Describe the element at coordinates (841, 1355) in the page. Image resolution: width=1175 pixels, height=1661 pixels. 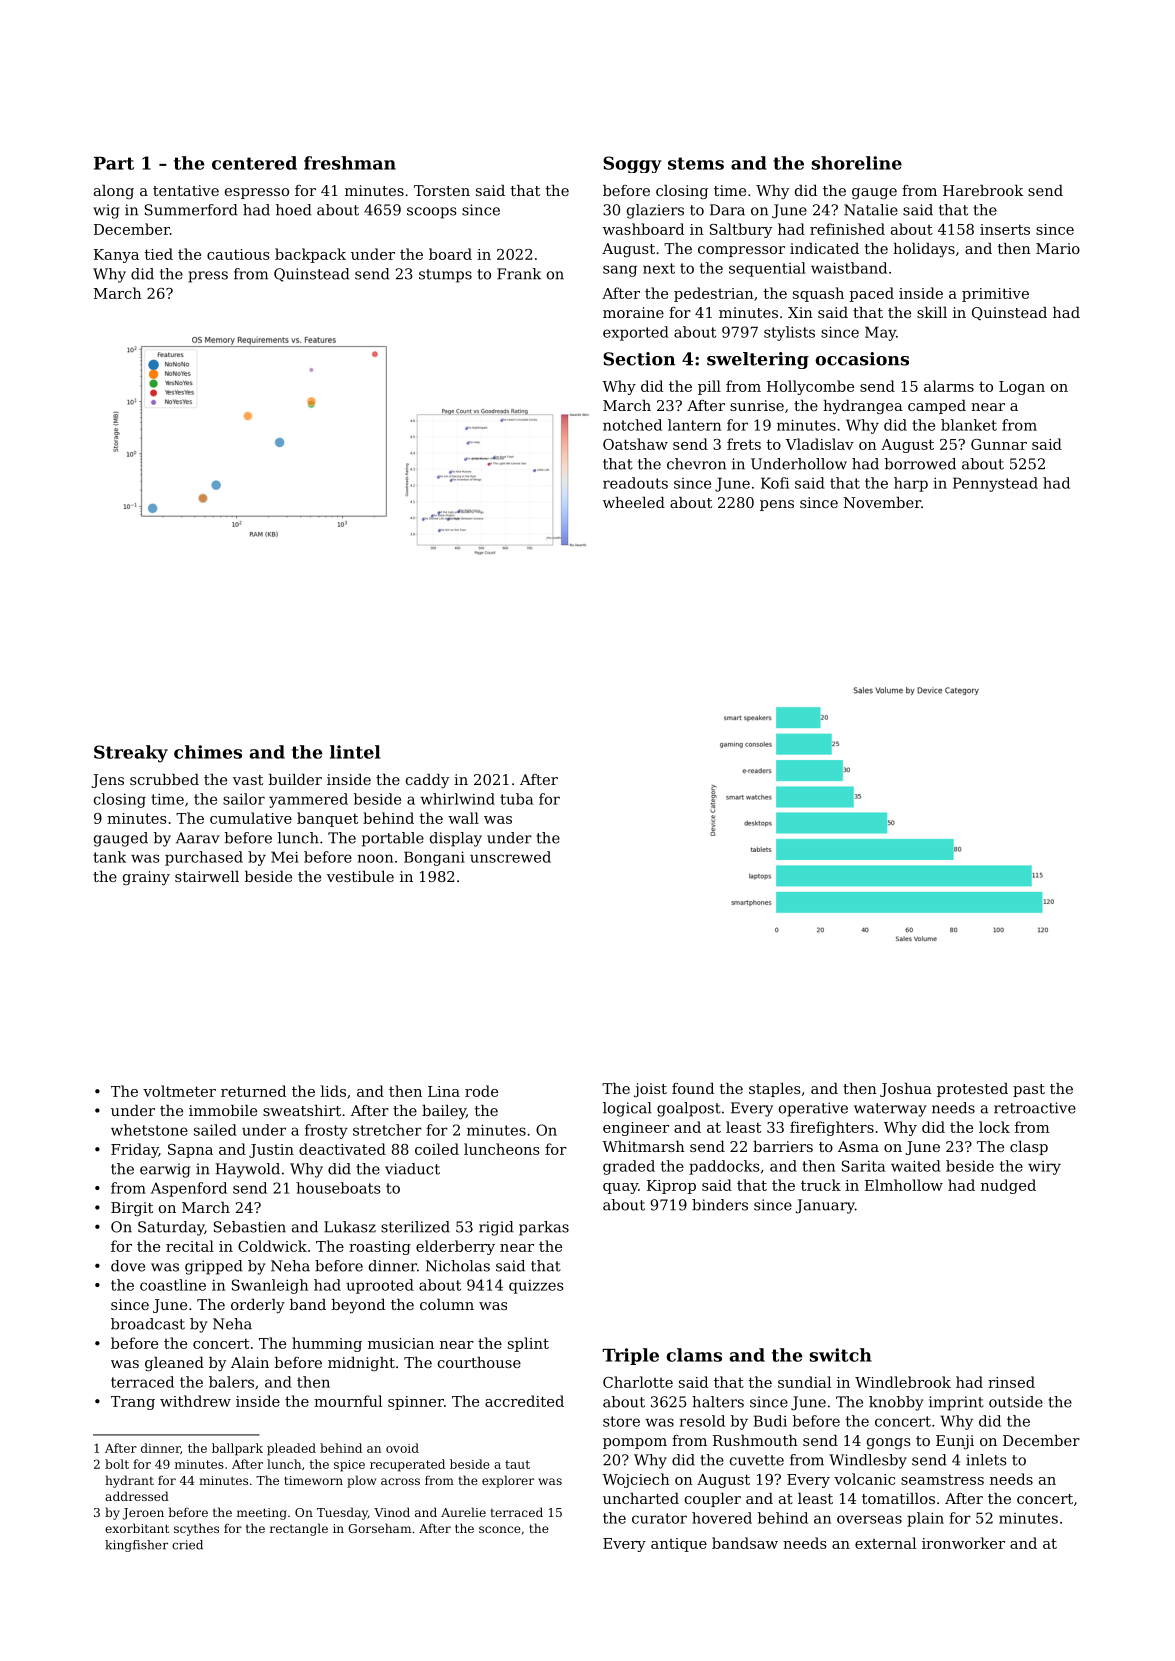
I see `switch` at that location.
